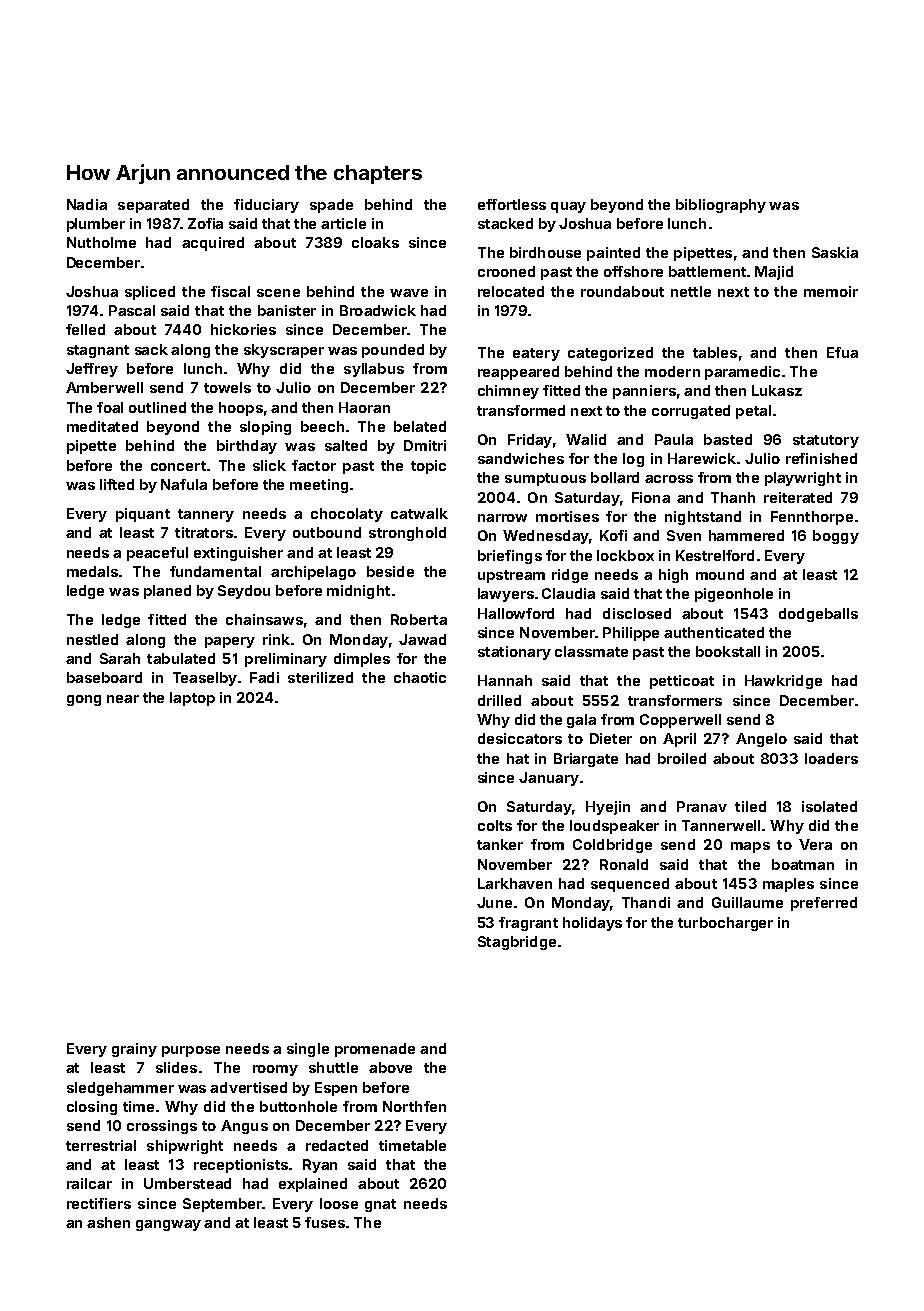 The image size is (924, 1311). What do you see at coordinates (123, 699) in the screenshot?
I see `near` at bounding box center [123, 699].
